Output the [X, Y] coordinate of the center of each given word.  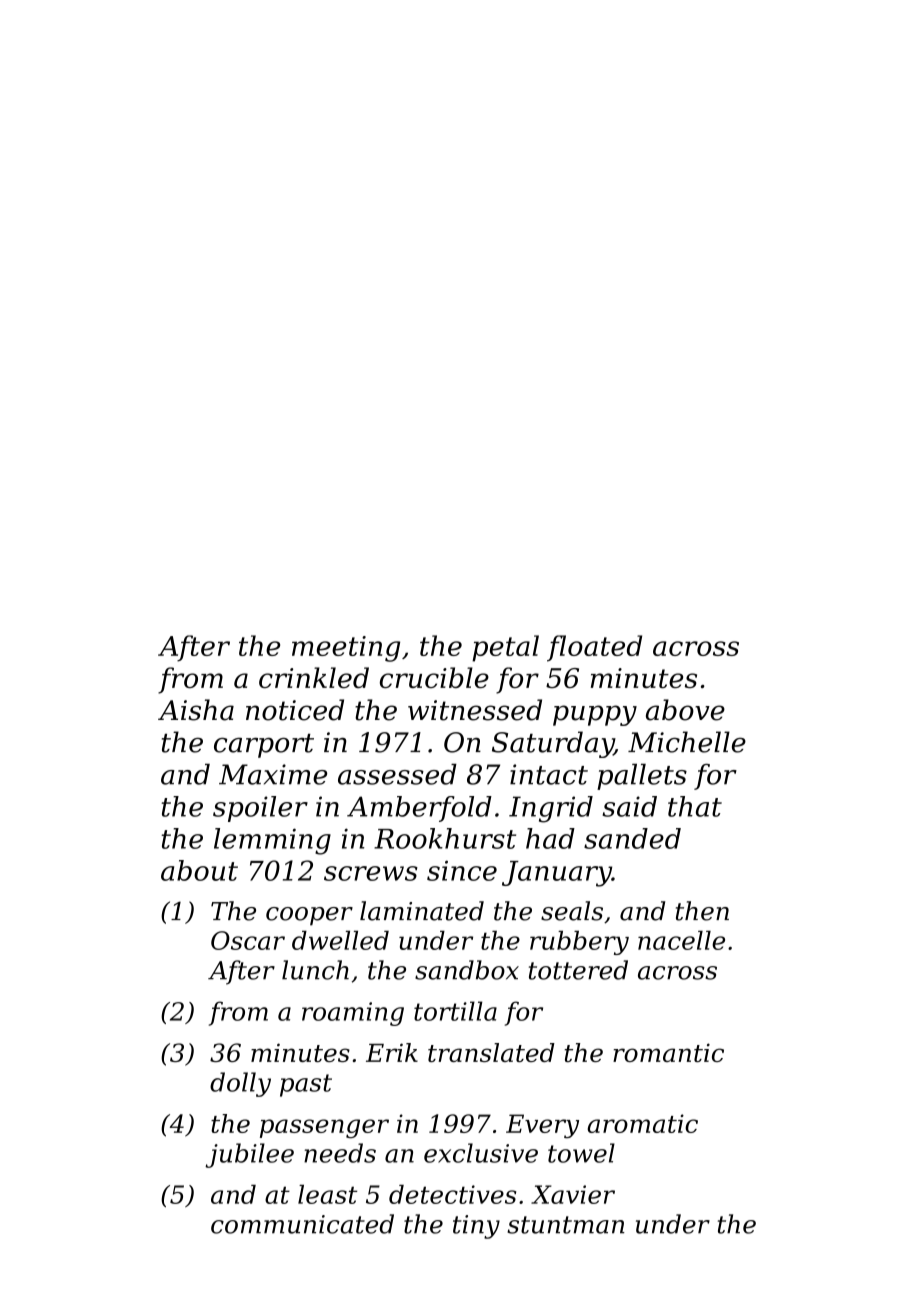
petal [505, 648]
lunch [315, 970]
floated [594, 648]
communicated [302, 1224]
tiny [476, 1227]
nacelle [681, 940]
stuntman [566, 1225]
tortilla [455, 1011]
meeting [346, 649]
